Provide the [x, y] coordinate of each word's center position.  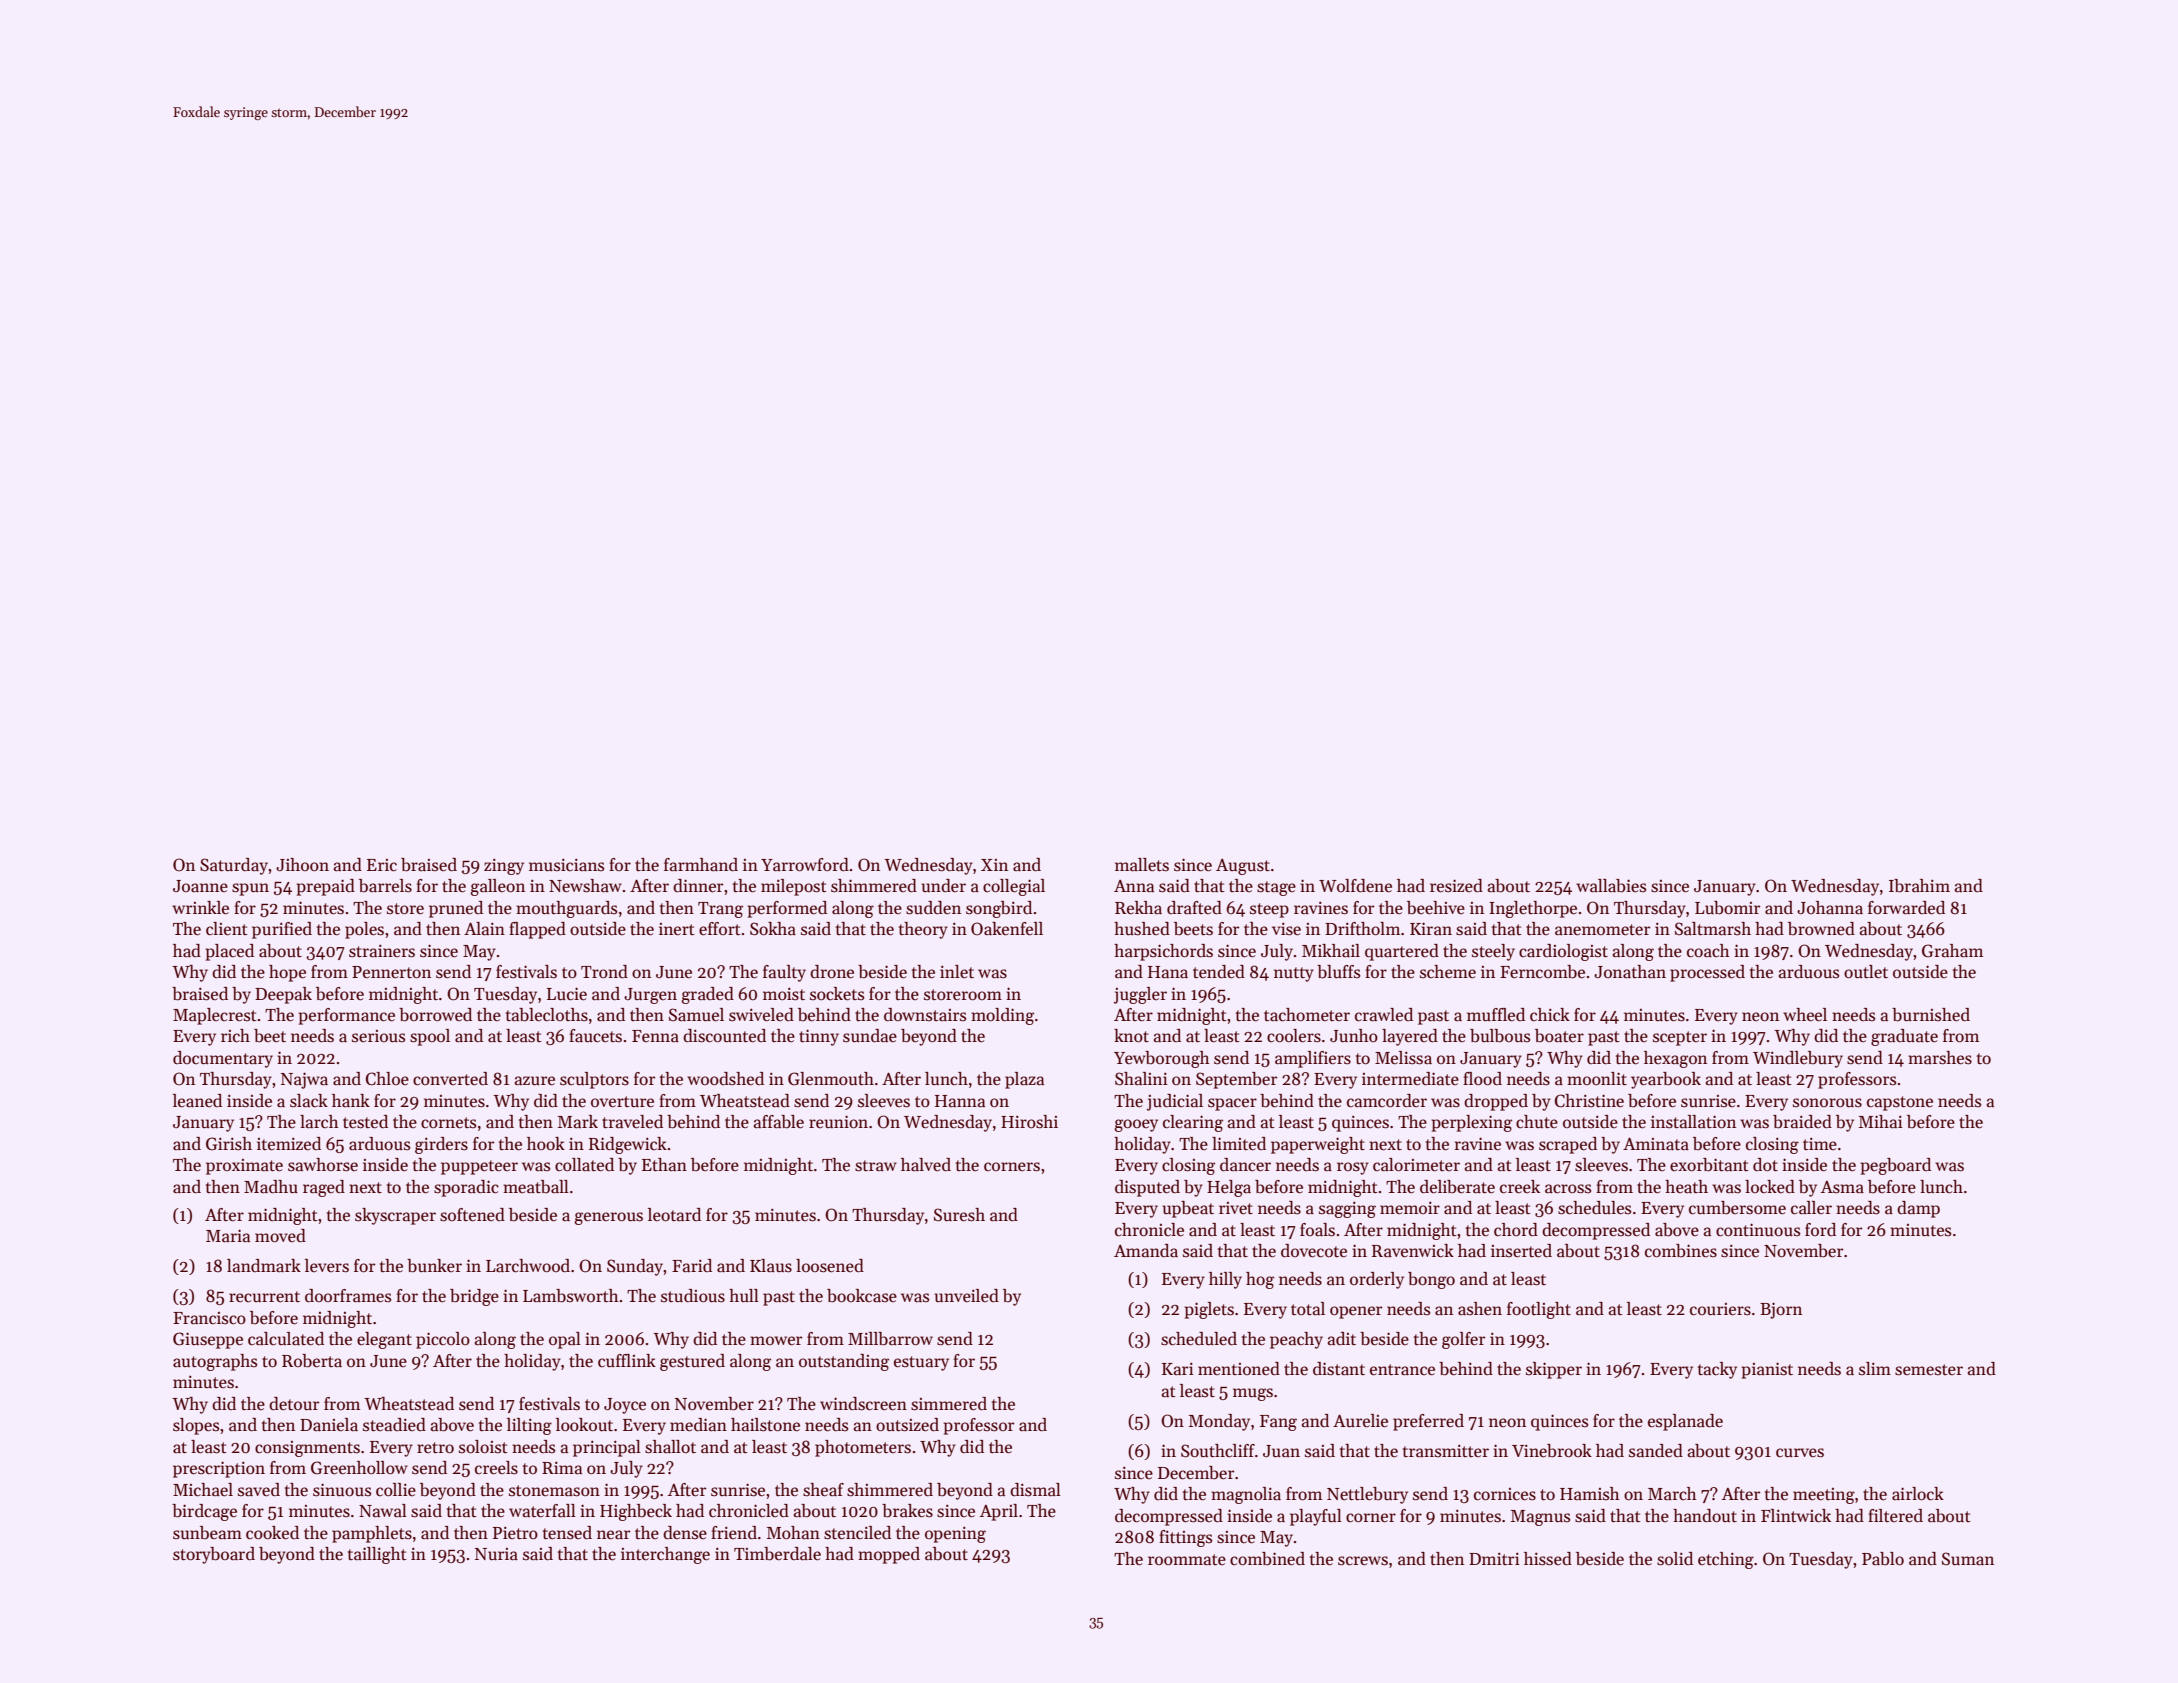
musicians [566, 864]
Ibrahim [1919, 886]
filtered [1895, 1516]
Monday [1219, 1422]
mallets [1142, 865]
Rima [562, 1468]
